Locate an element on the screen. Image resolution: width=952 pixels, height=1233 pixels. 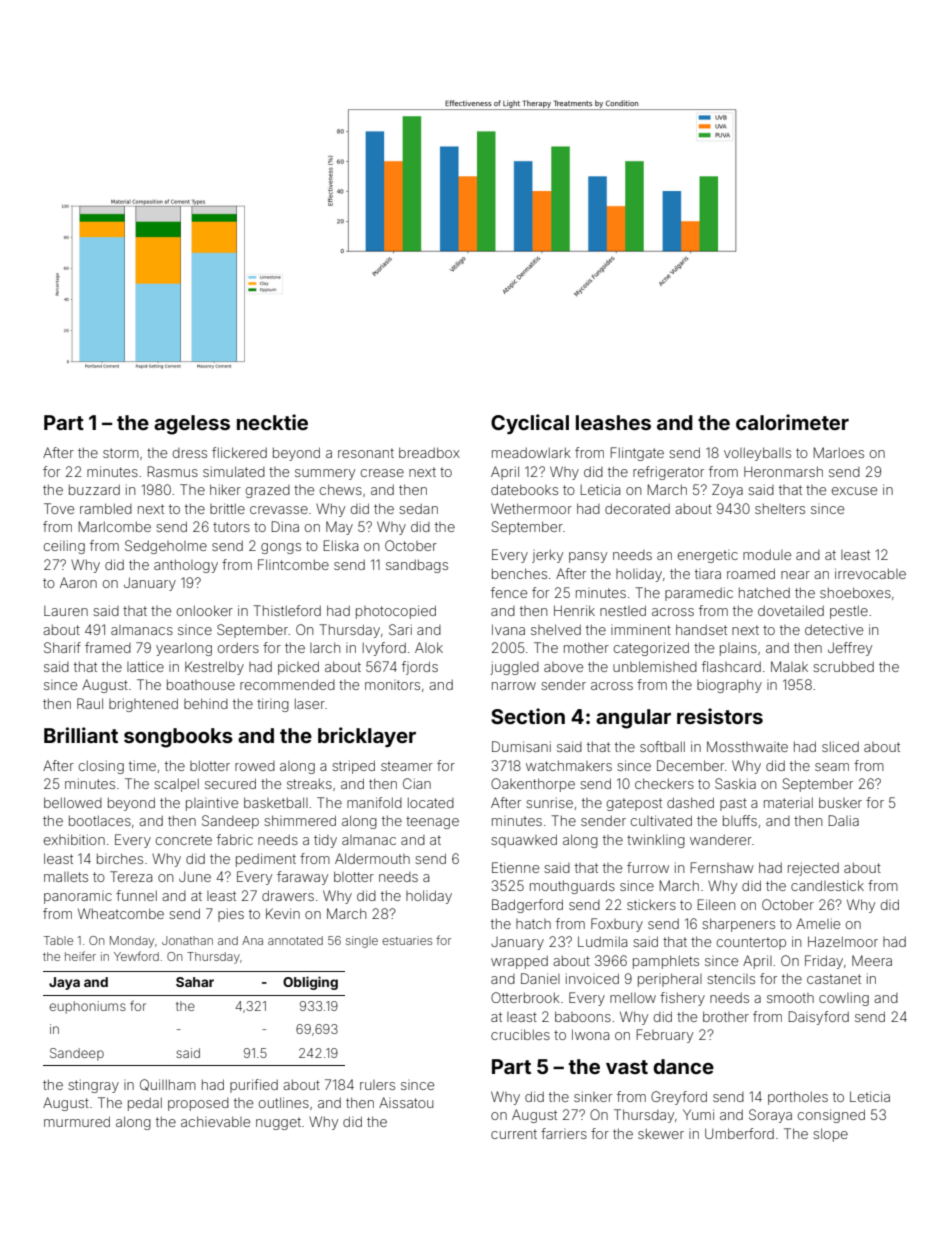
resonant is located at coordinates (366, 453).
